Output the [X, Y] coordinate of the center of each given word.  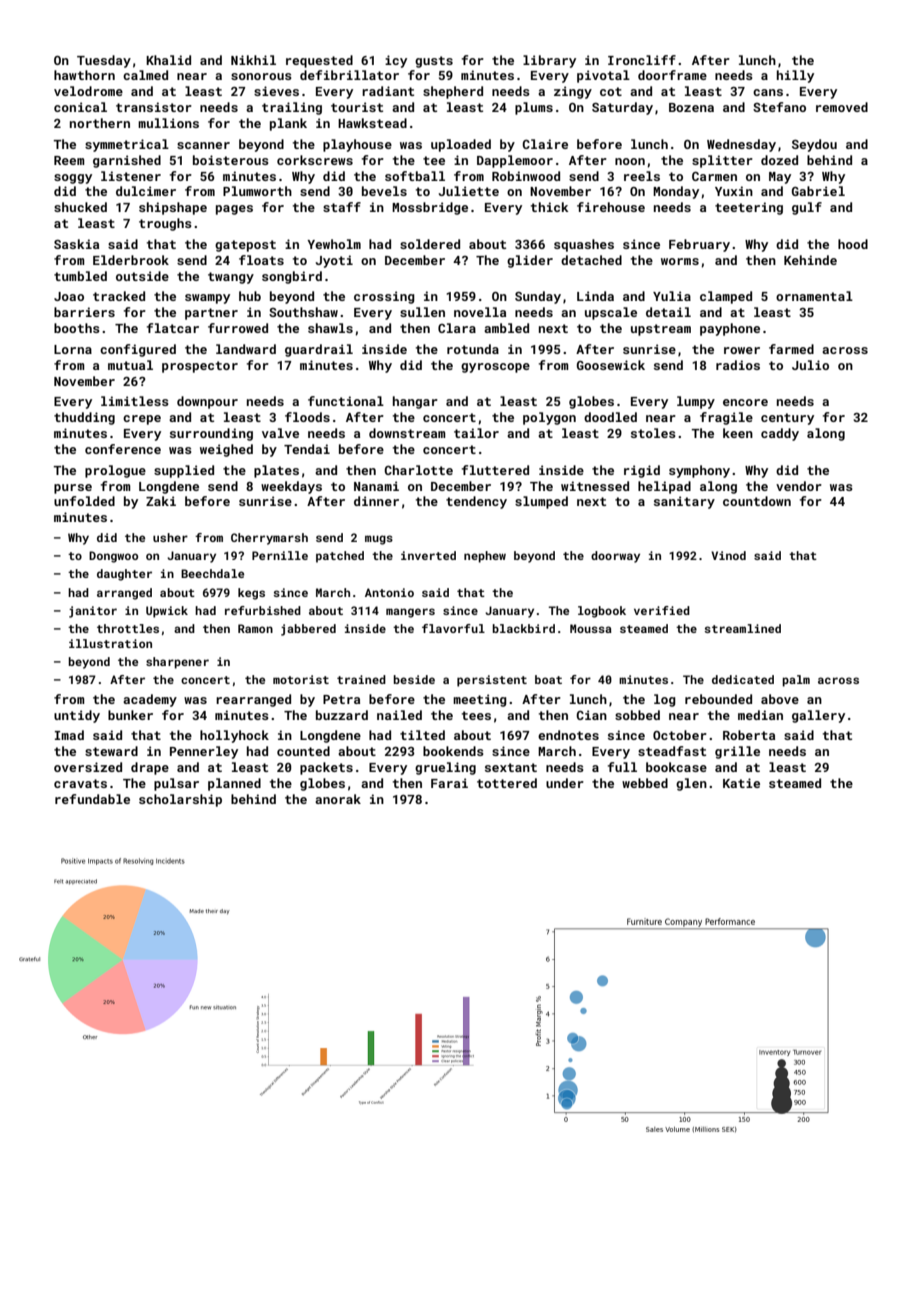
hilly [795, 76]
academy [150, 700]
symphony [699, 471]
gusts [434, 62]
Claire [545, 144]
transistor [154, 107]
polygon [549, 418]
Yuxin [734, 191]
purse [73, 489]
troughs [165, 224]
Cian [591, 715]
